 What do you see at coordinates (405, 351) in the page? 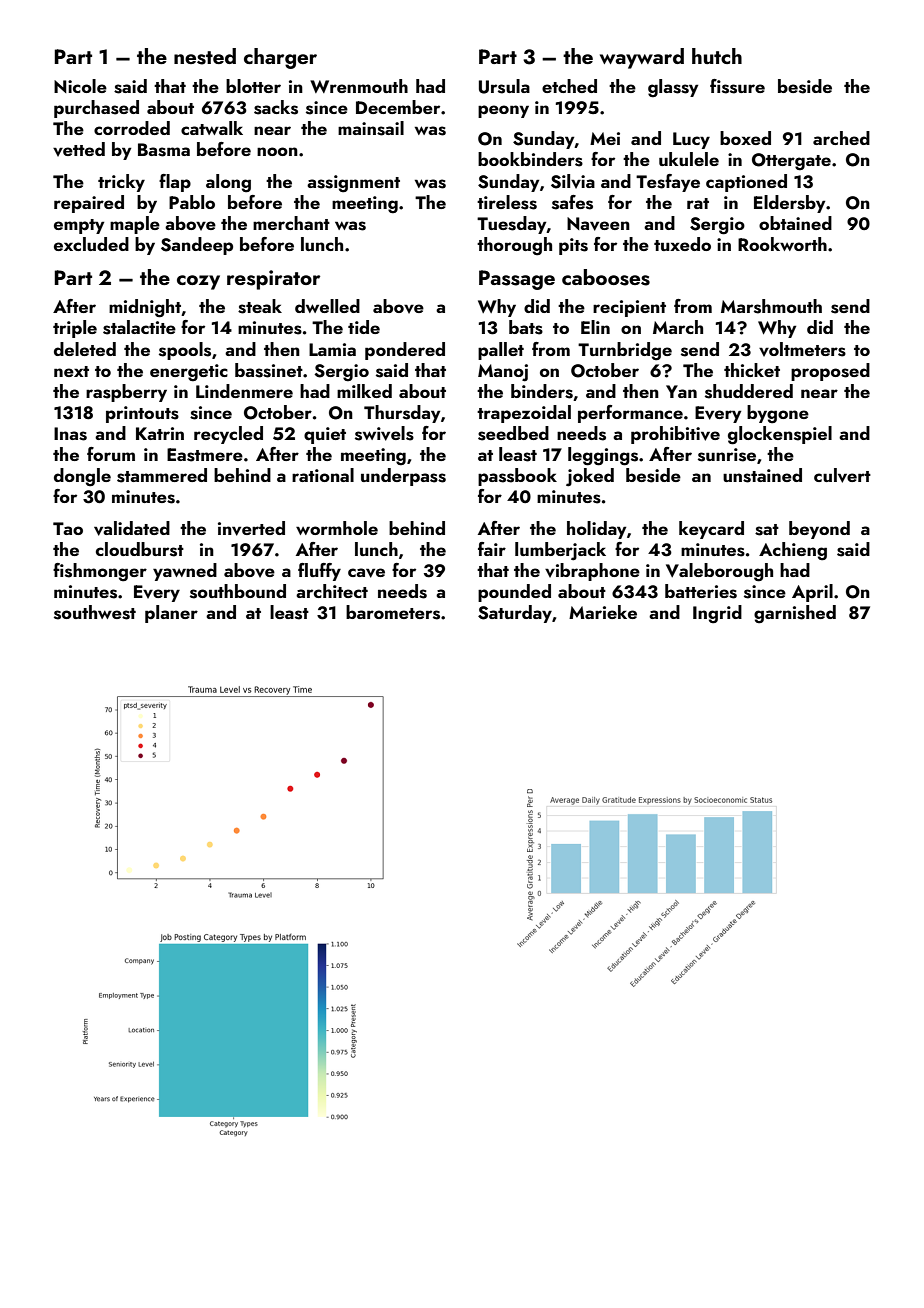
I see `pondered` at bounding box center [405, 351].
